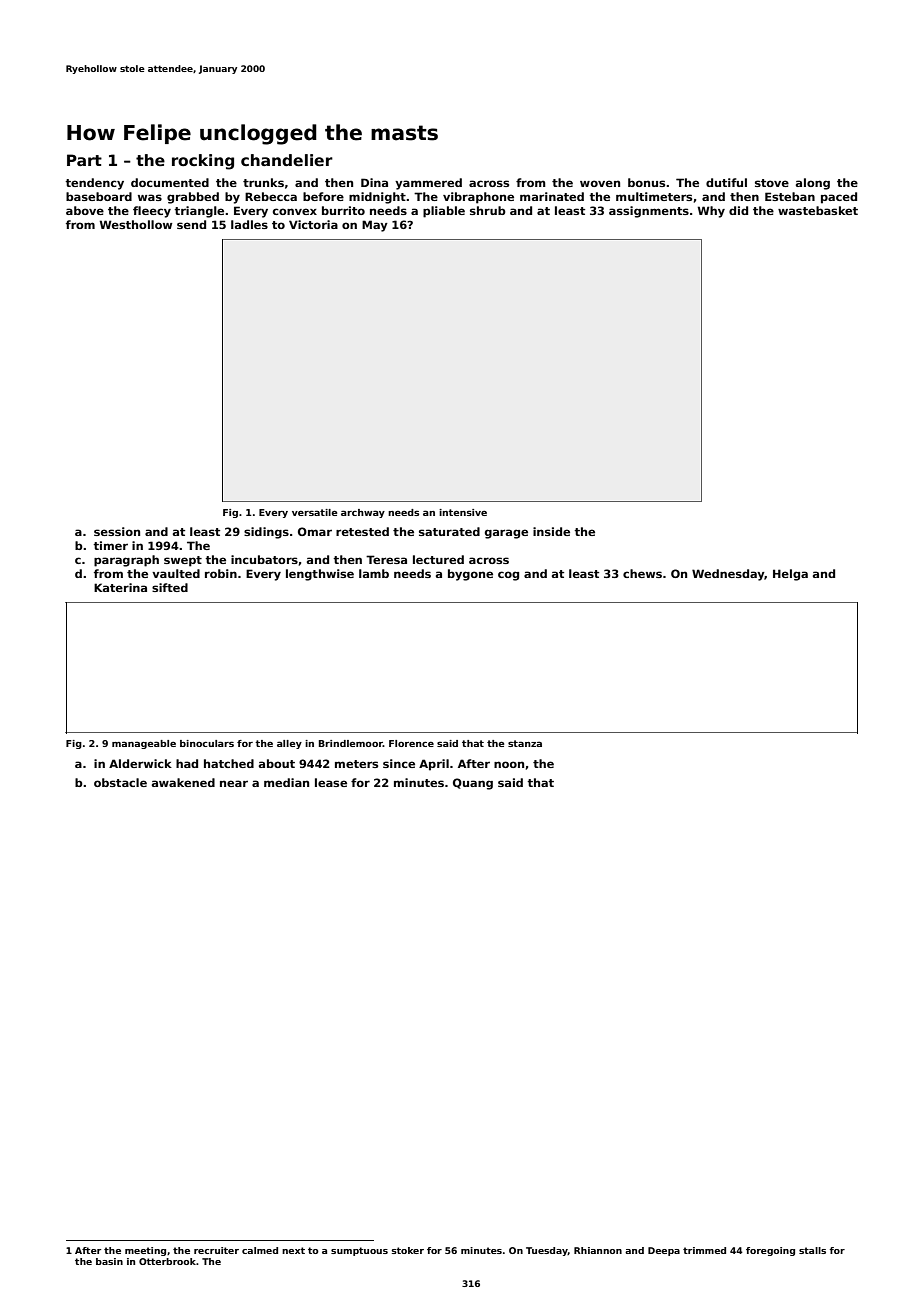 This screenshot has height=1308, width=924. What do you see at coordinates (813, 184) in the screenshot?
I see `along` at bounding box center [813, 184].
